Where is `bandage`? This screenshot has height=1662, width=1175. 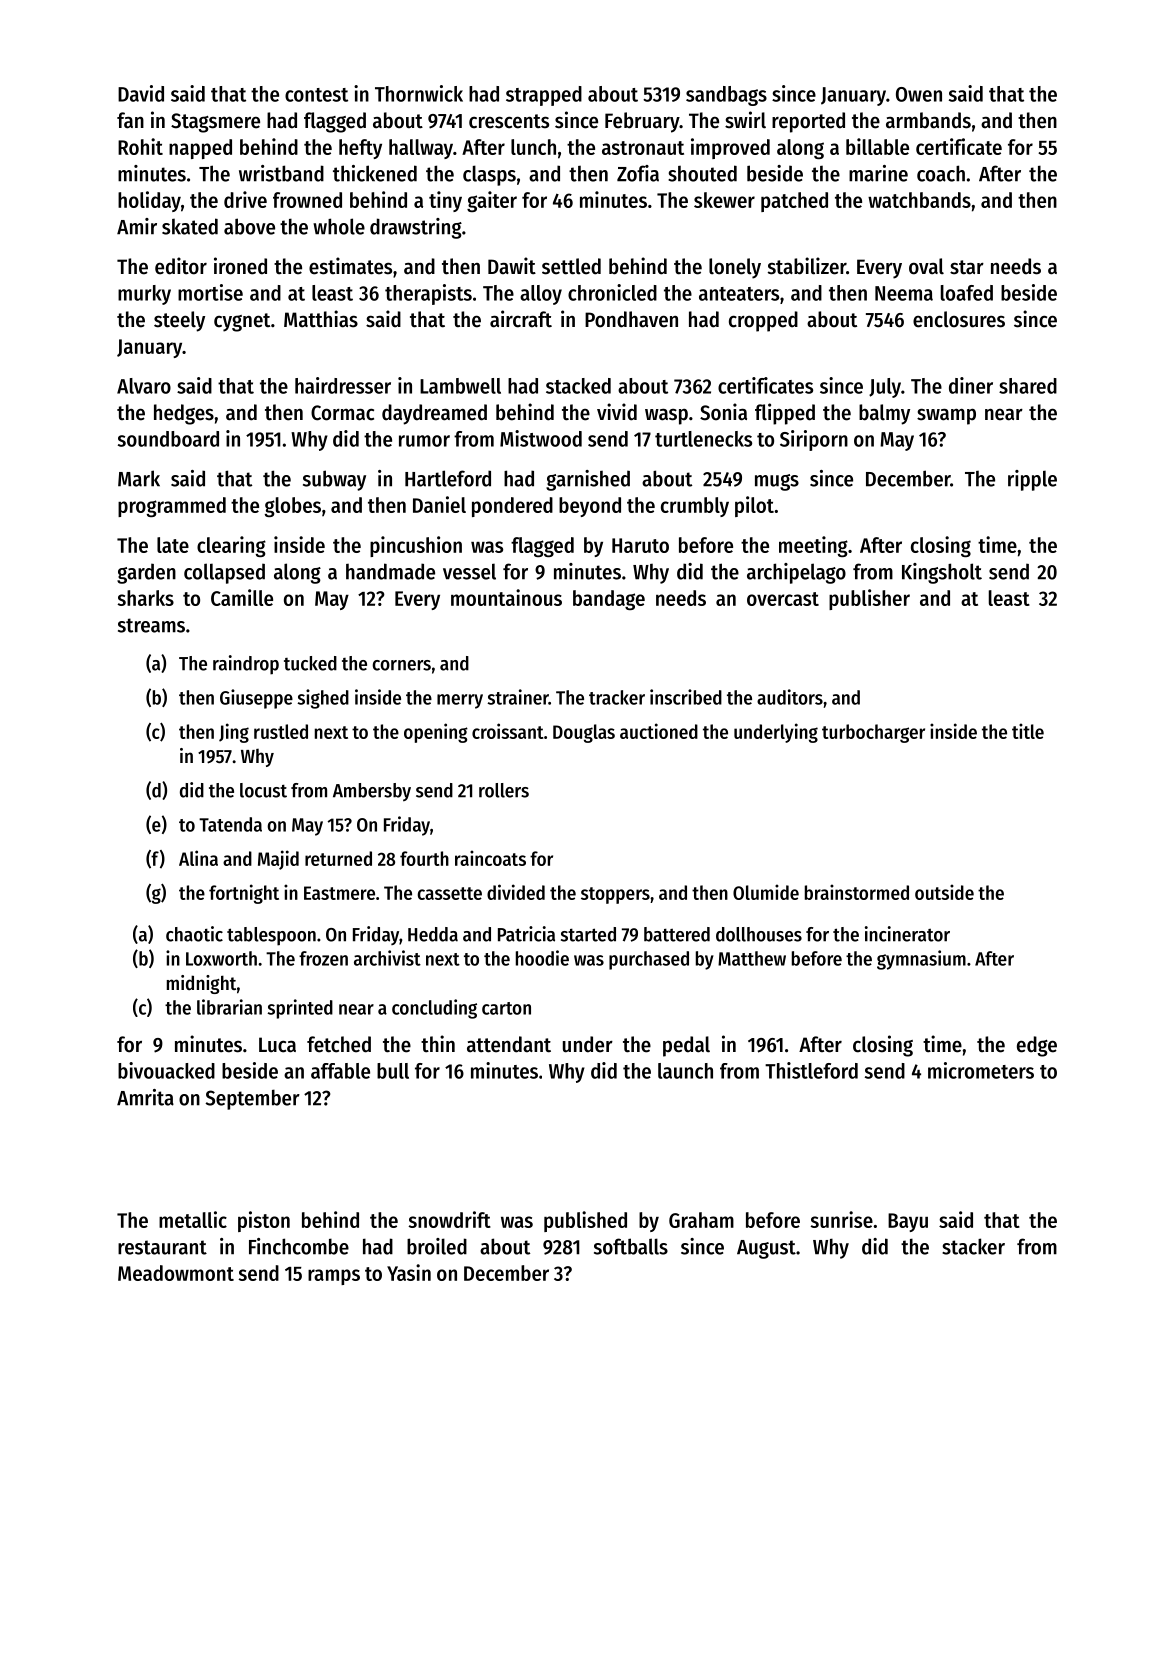 bandage is located at coordinates (609, 600).
